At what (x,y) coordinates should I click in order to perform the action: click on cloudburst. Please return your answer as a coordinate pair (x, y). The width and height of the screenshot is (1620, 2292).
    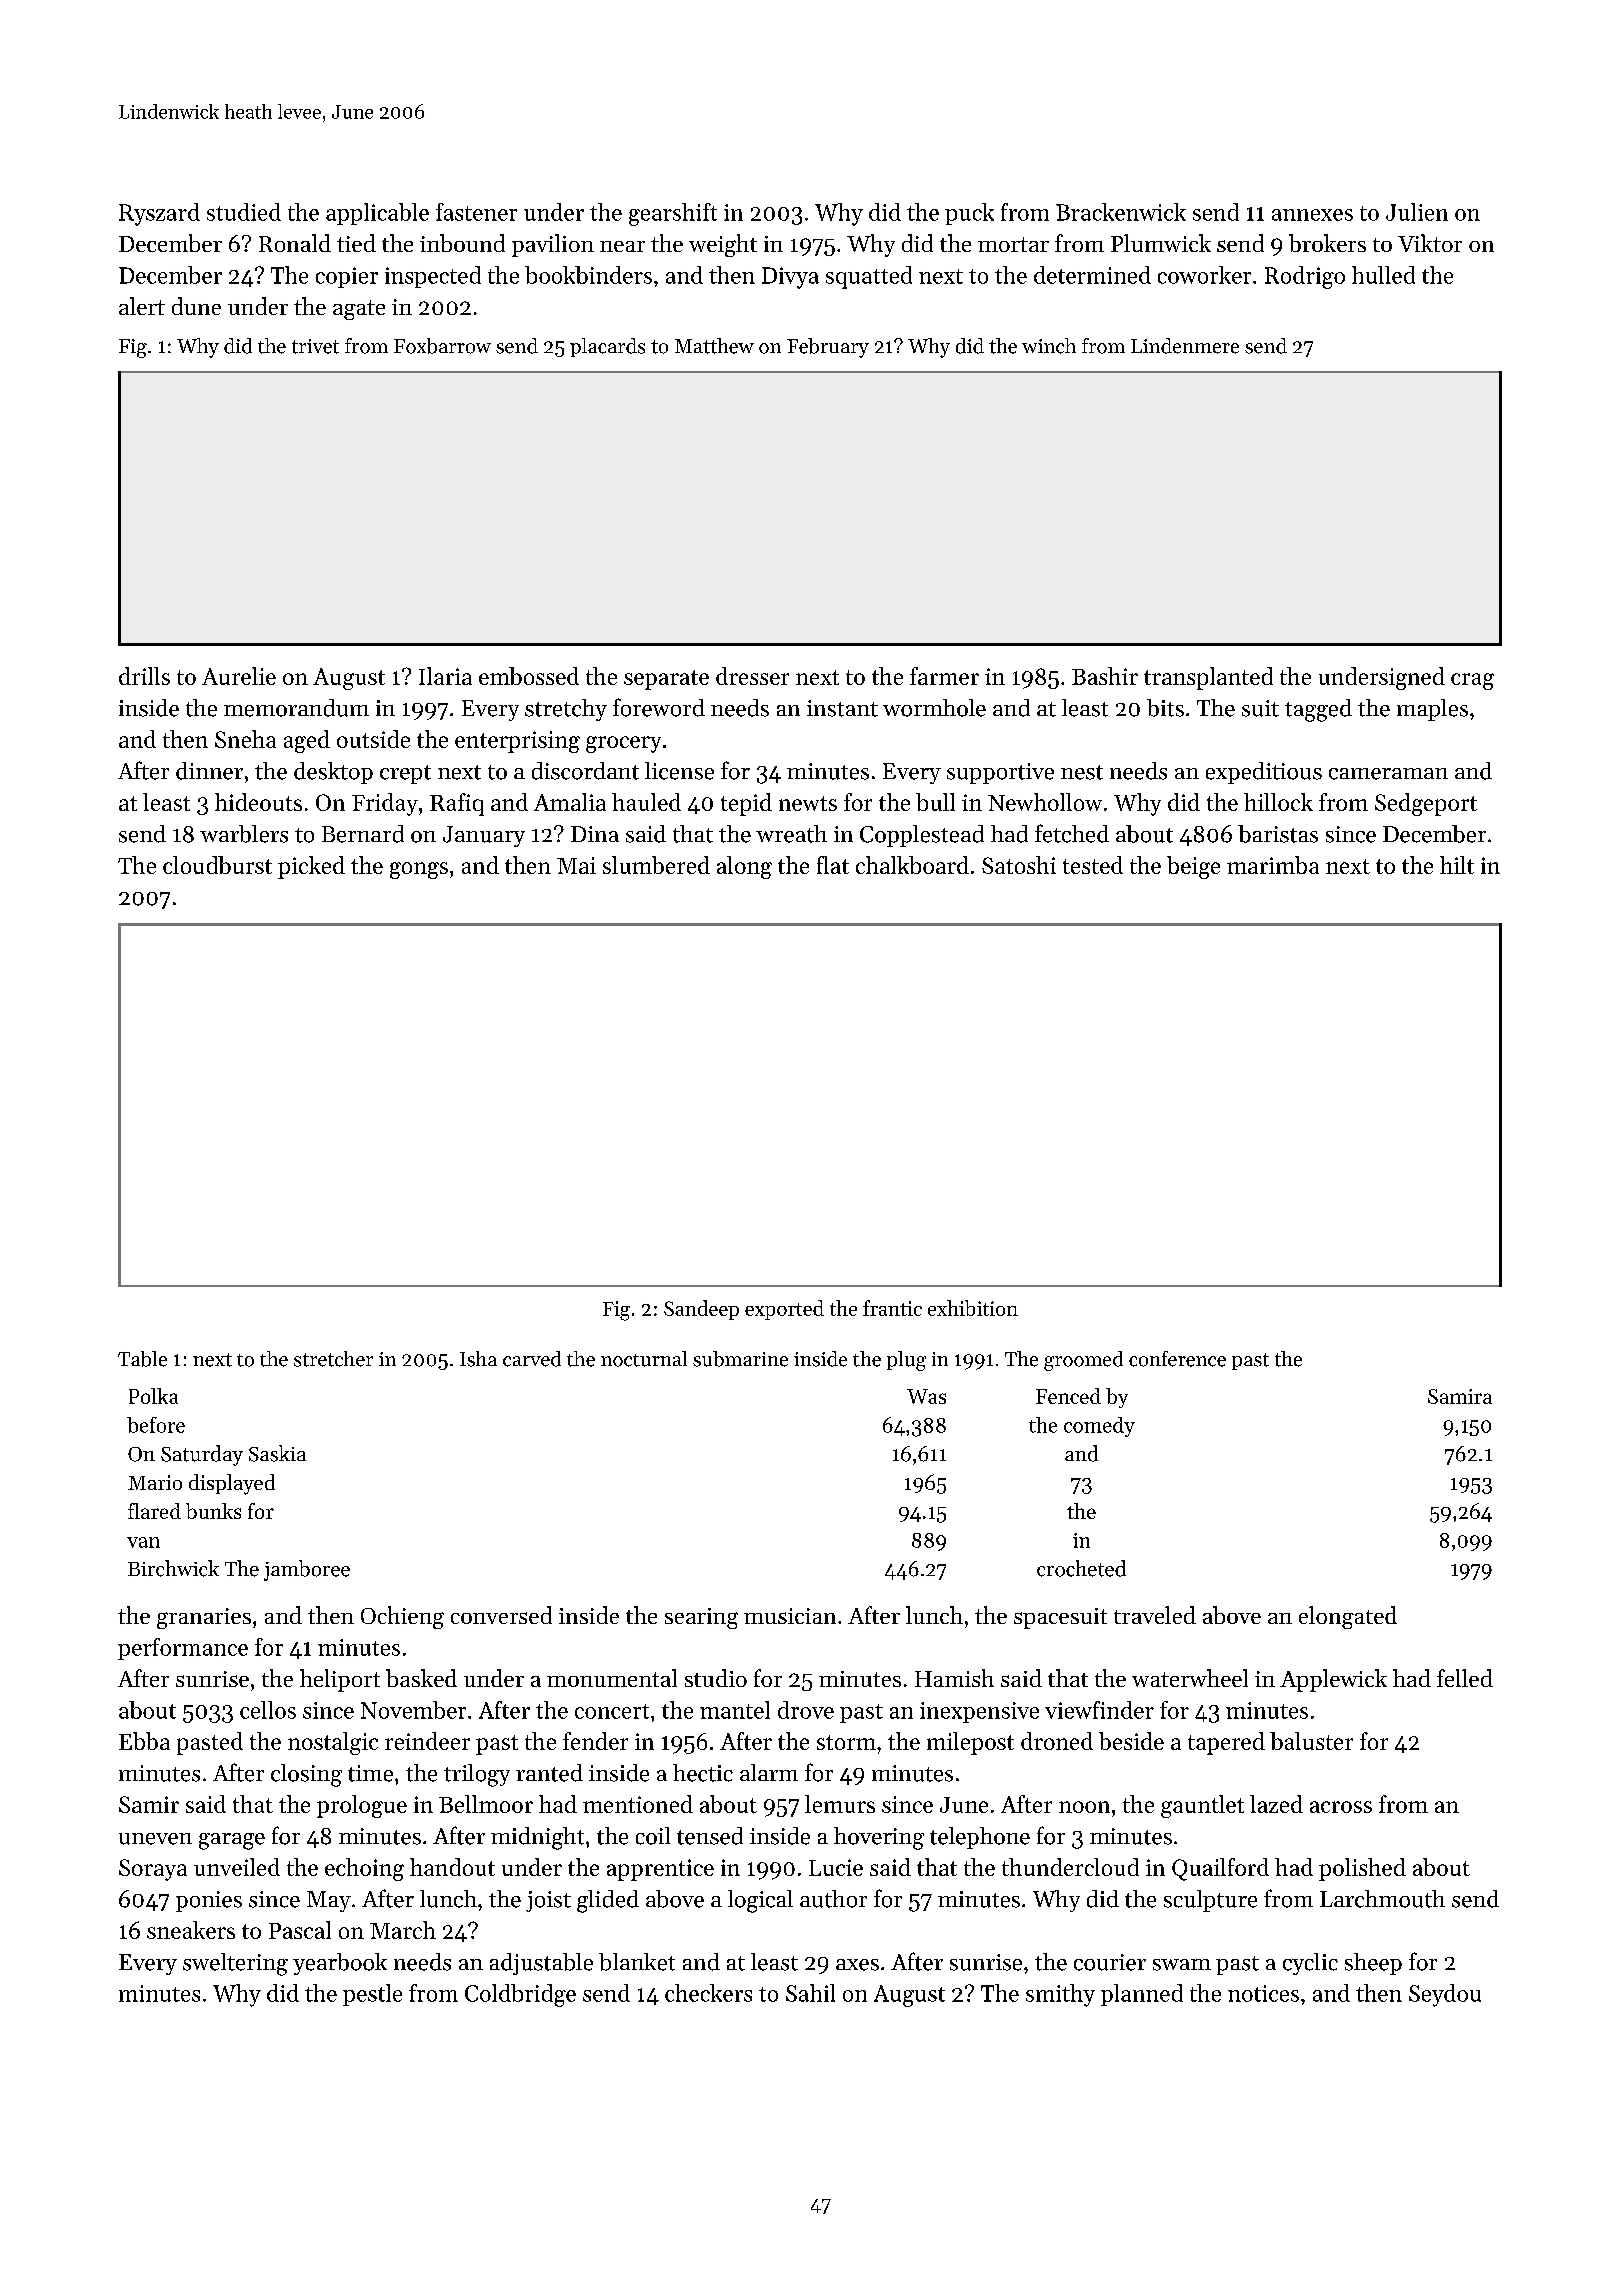
    Looking at the image, I should click on (217, 865).
